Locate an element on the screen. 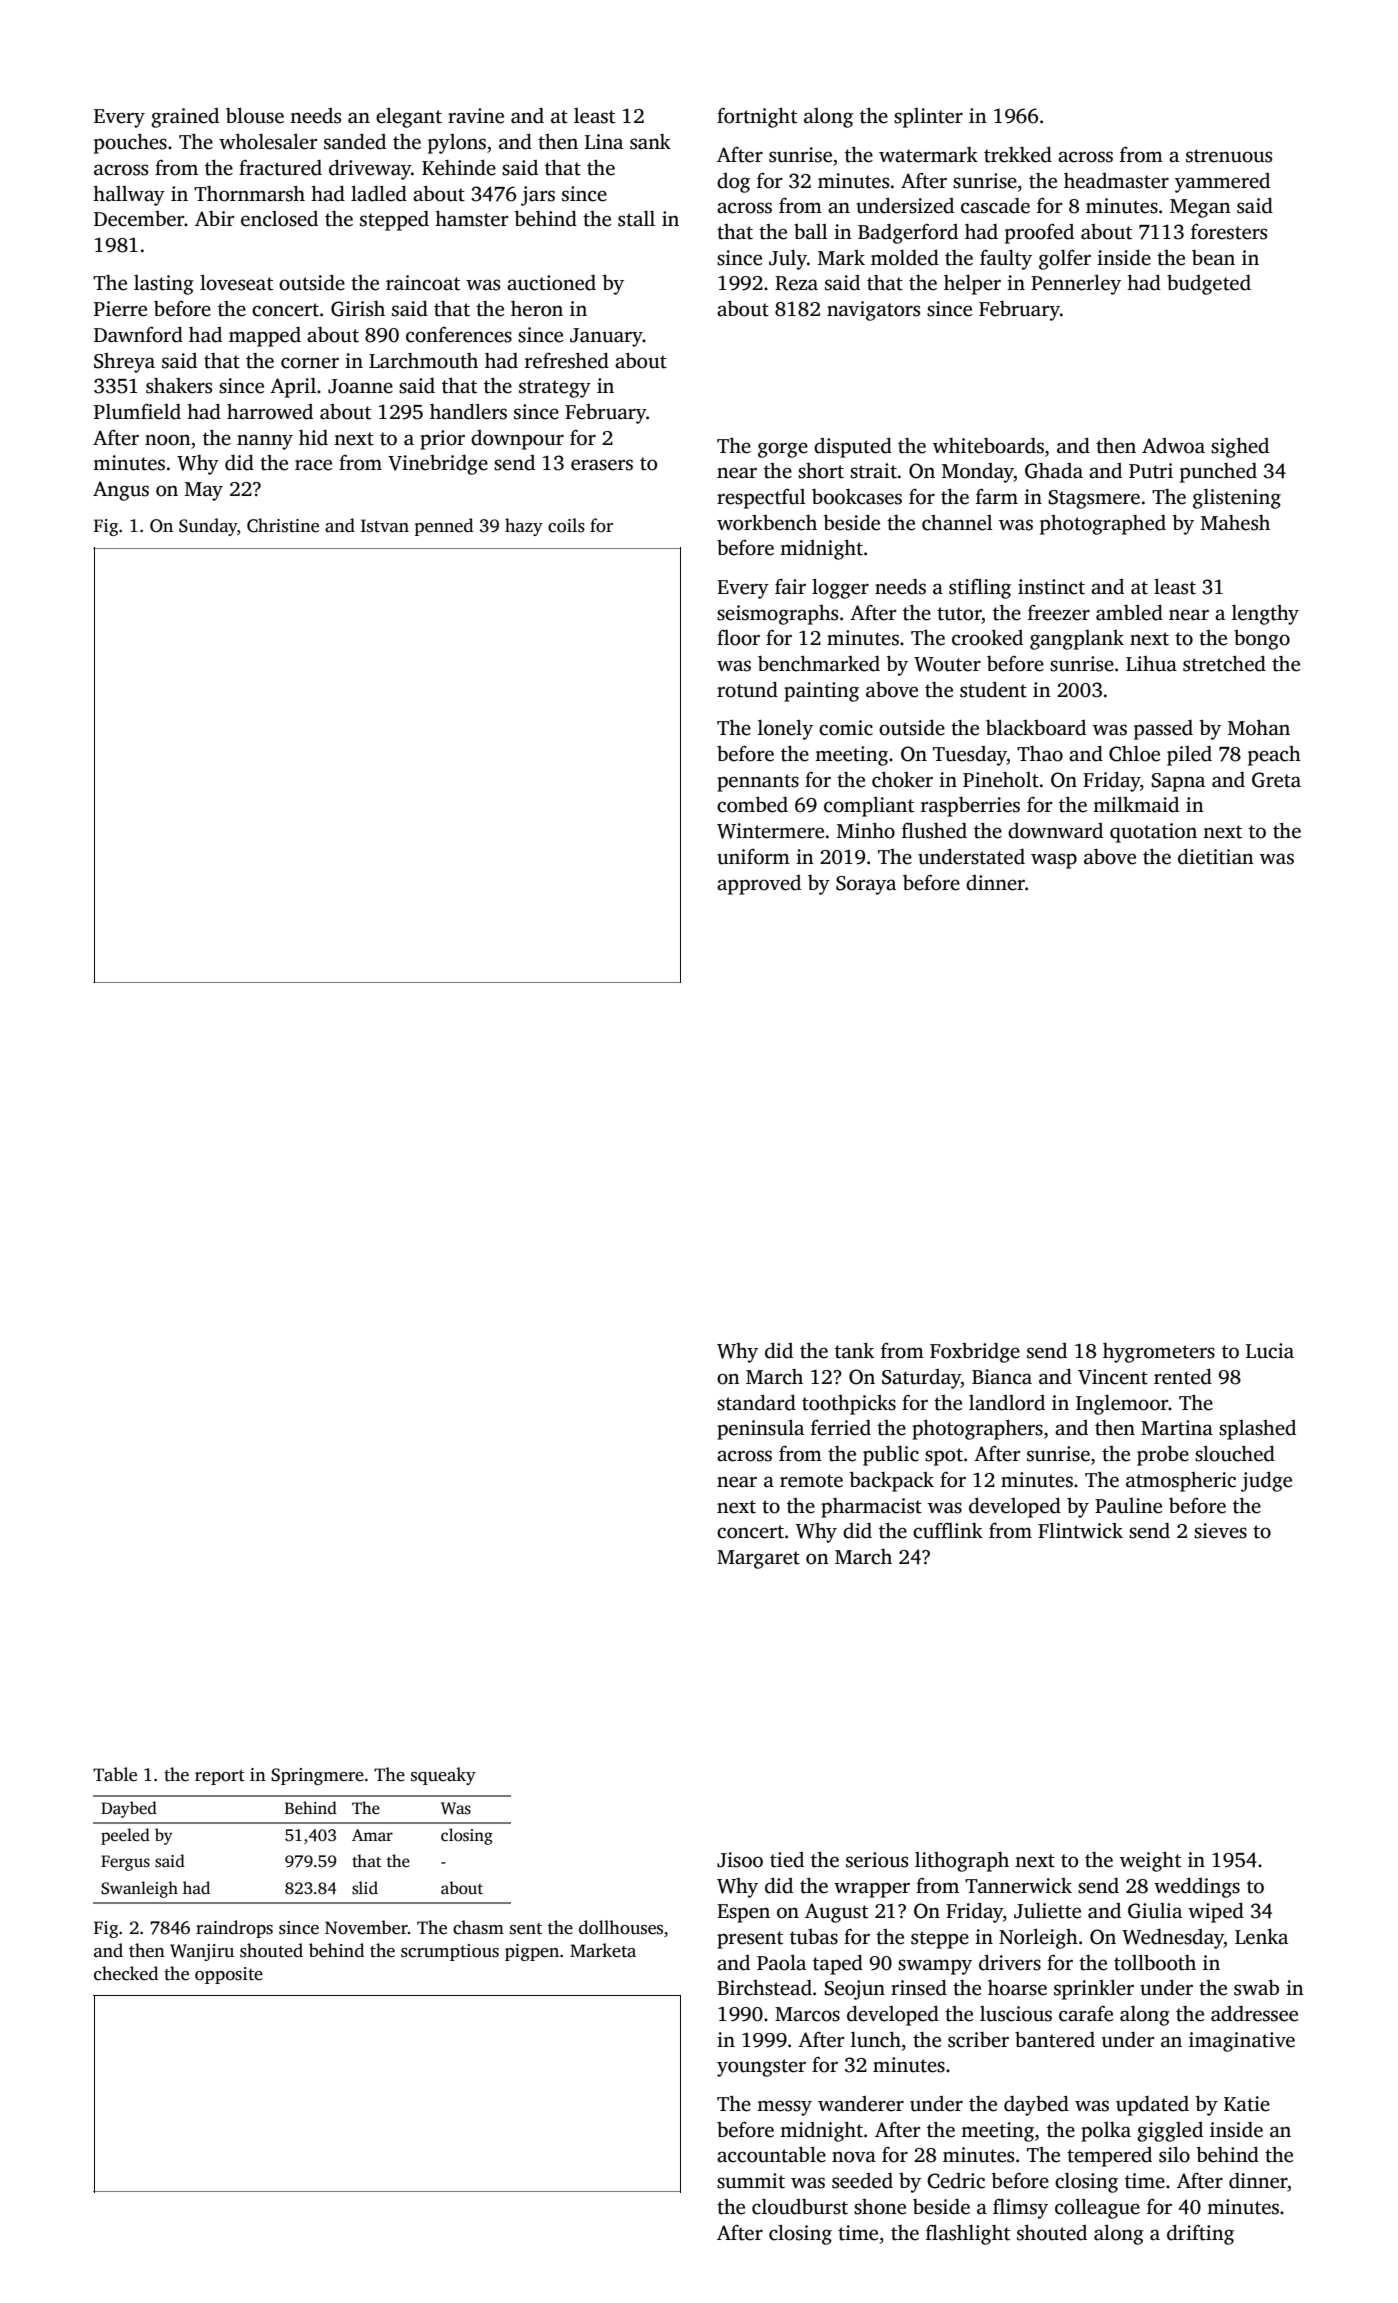  report is located at coordinates (220, 1777).
